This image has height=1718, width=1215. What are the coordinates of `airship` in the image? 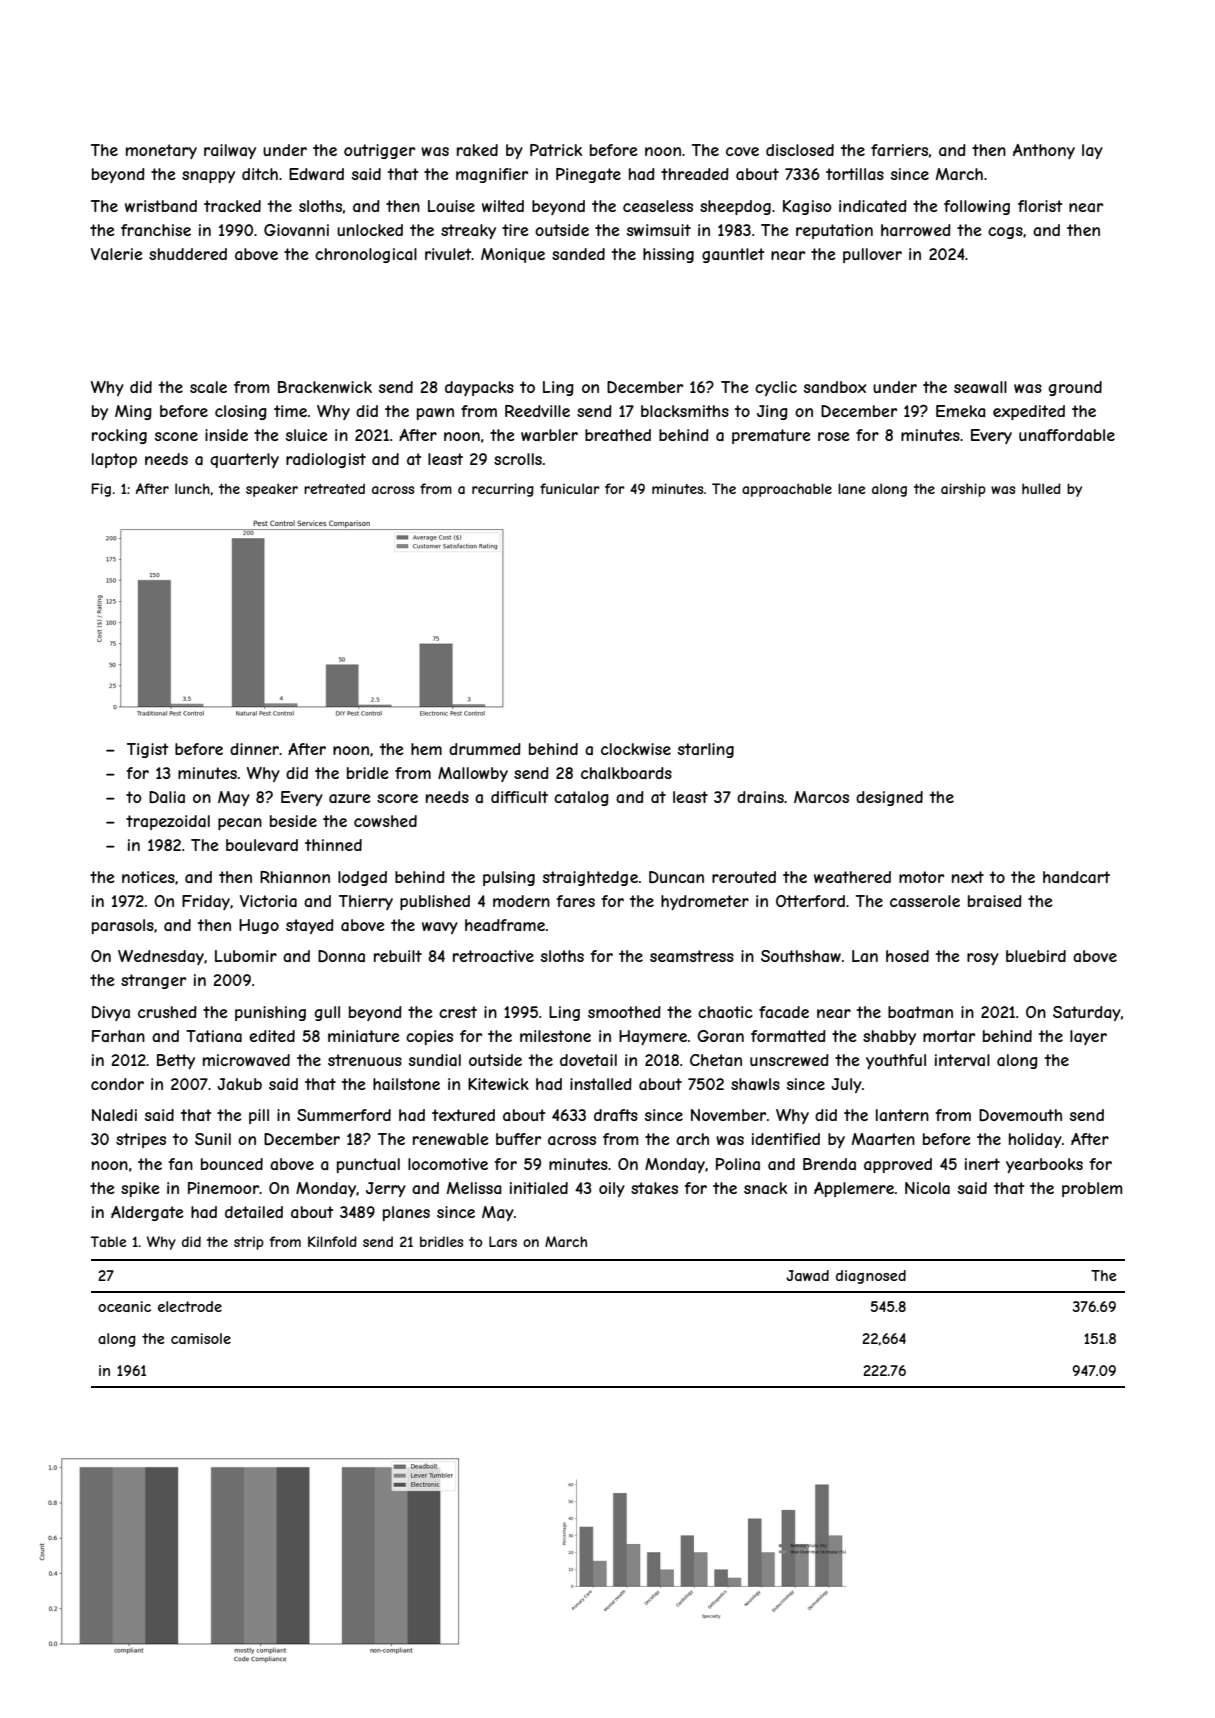 It's located at (963, 490).
